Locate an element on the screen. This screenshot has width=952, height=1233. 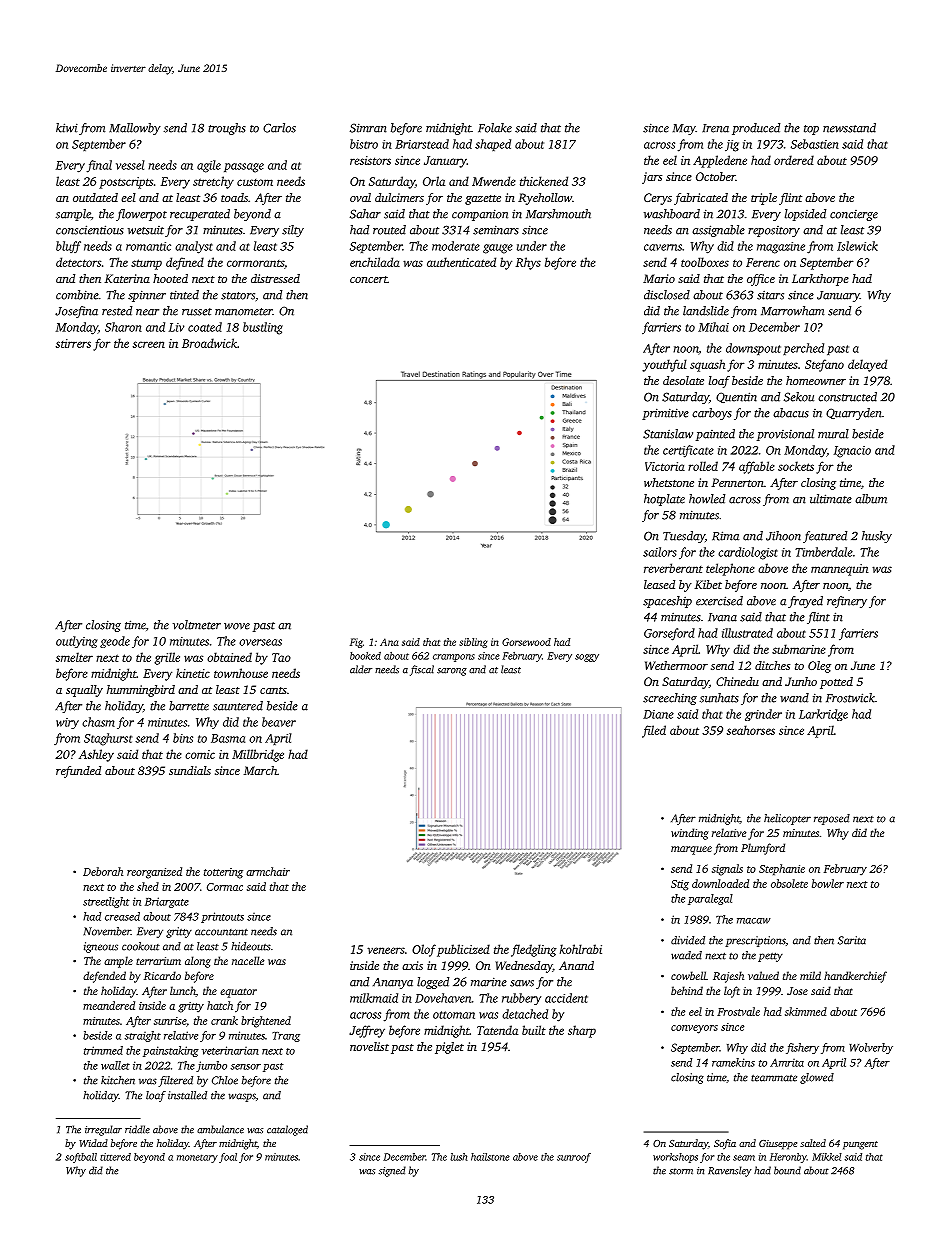
concierge is located at coordinates (854, 215).
